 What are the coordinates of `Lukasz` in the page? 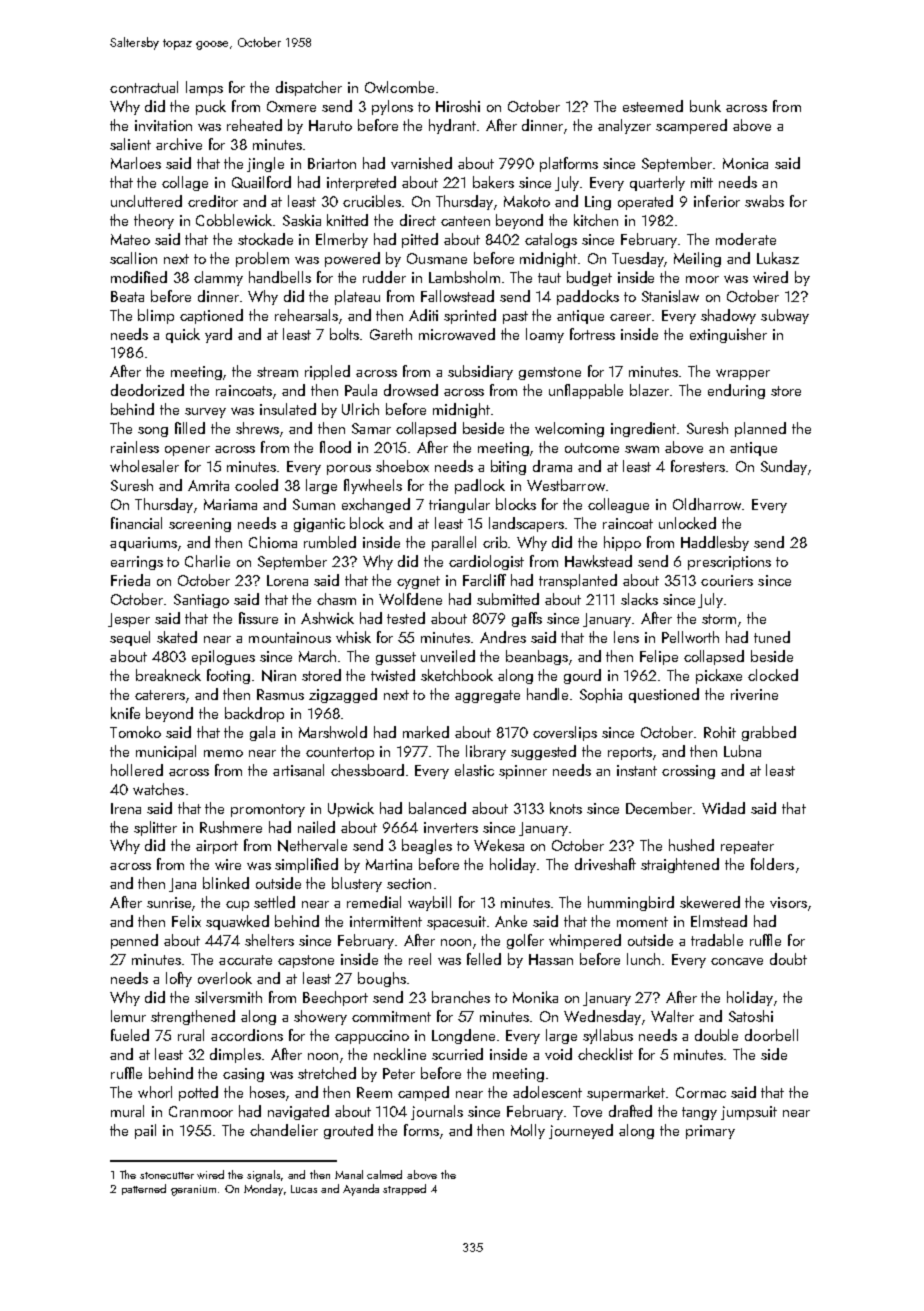 It's located at (778, 258).
